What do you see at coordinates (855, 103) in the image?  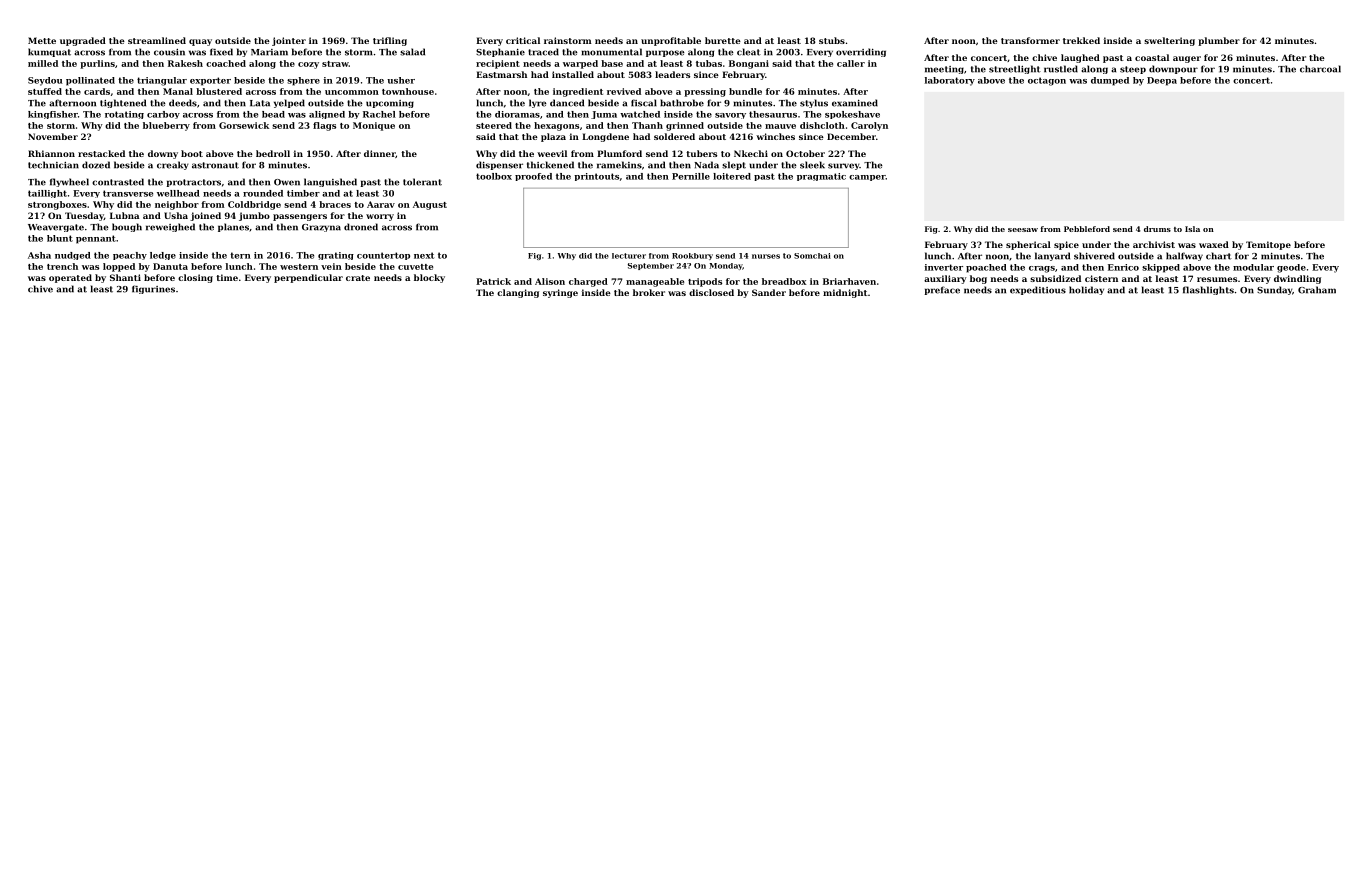 I see `examined` at bounding box center [855, 103].
